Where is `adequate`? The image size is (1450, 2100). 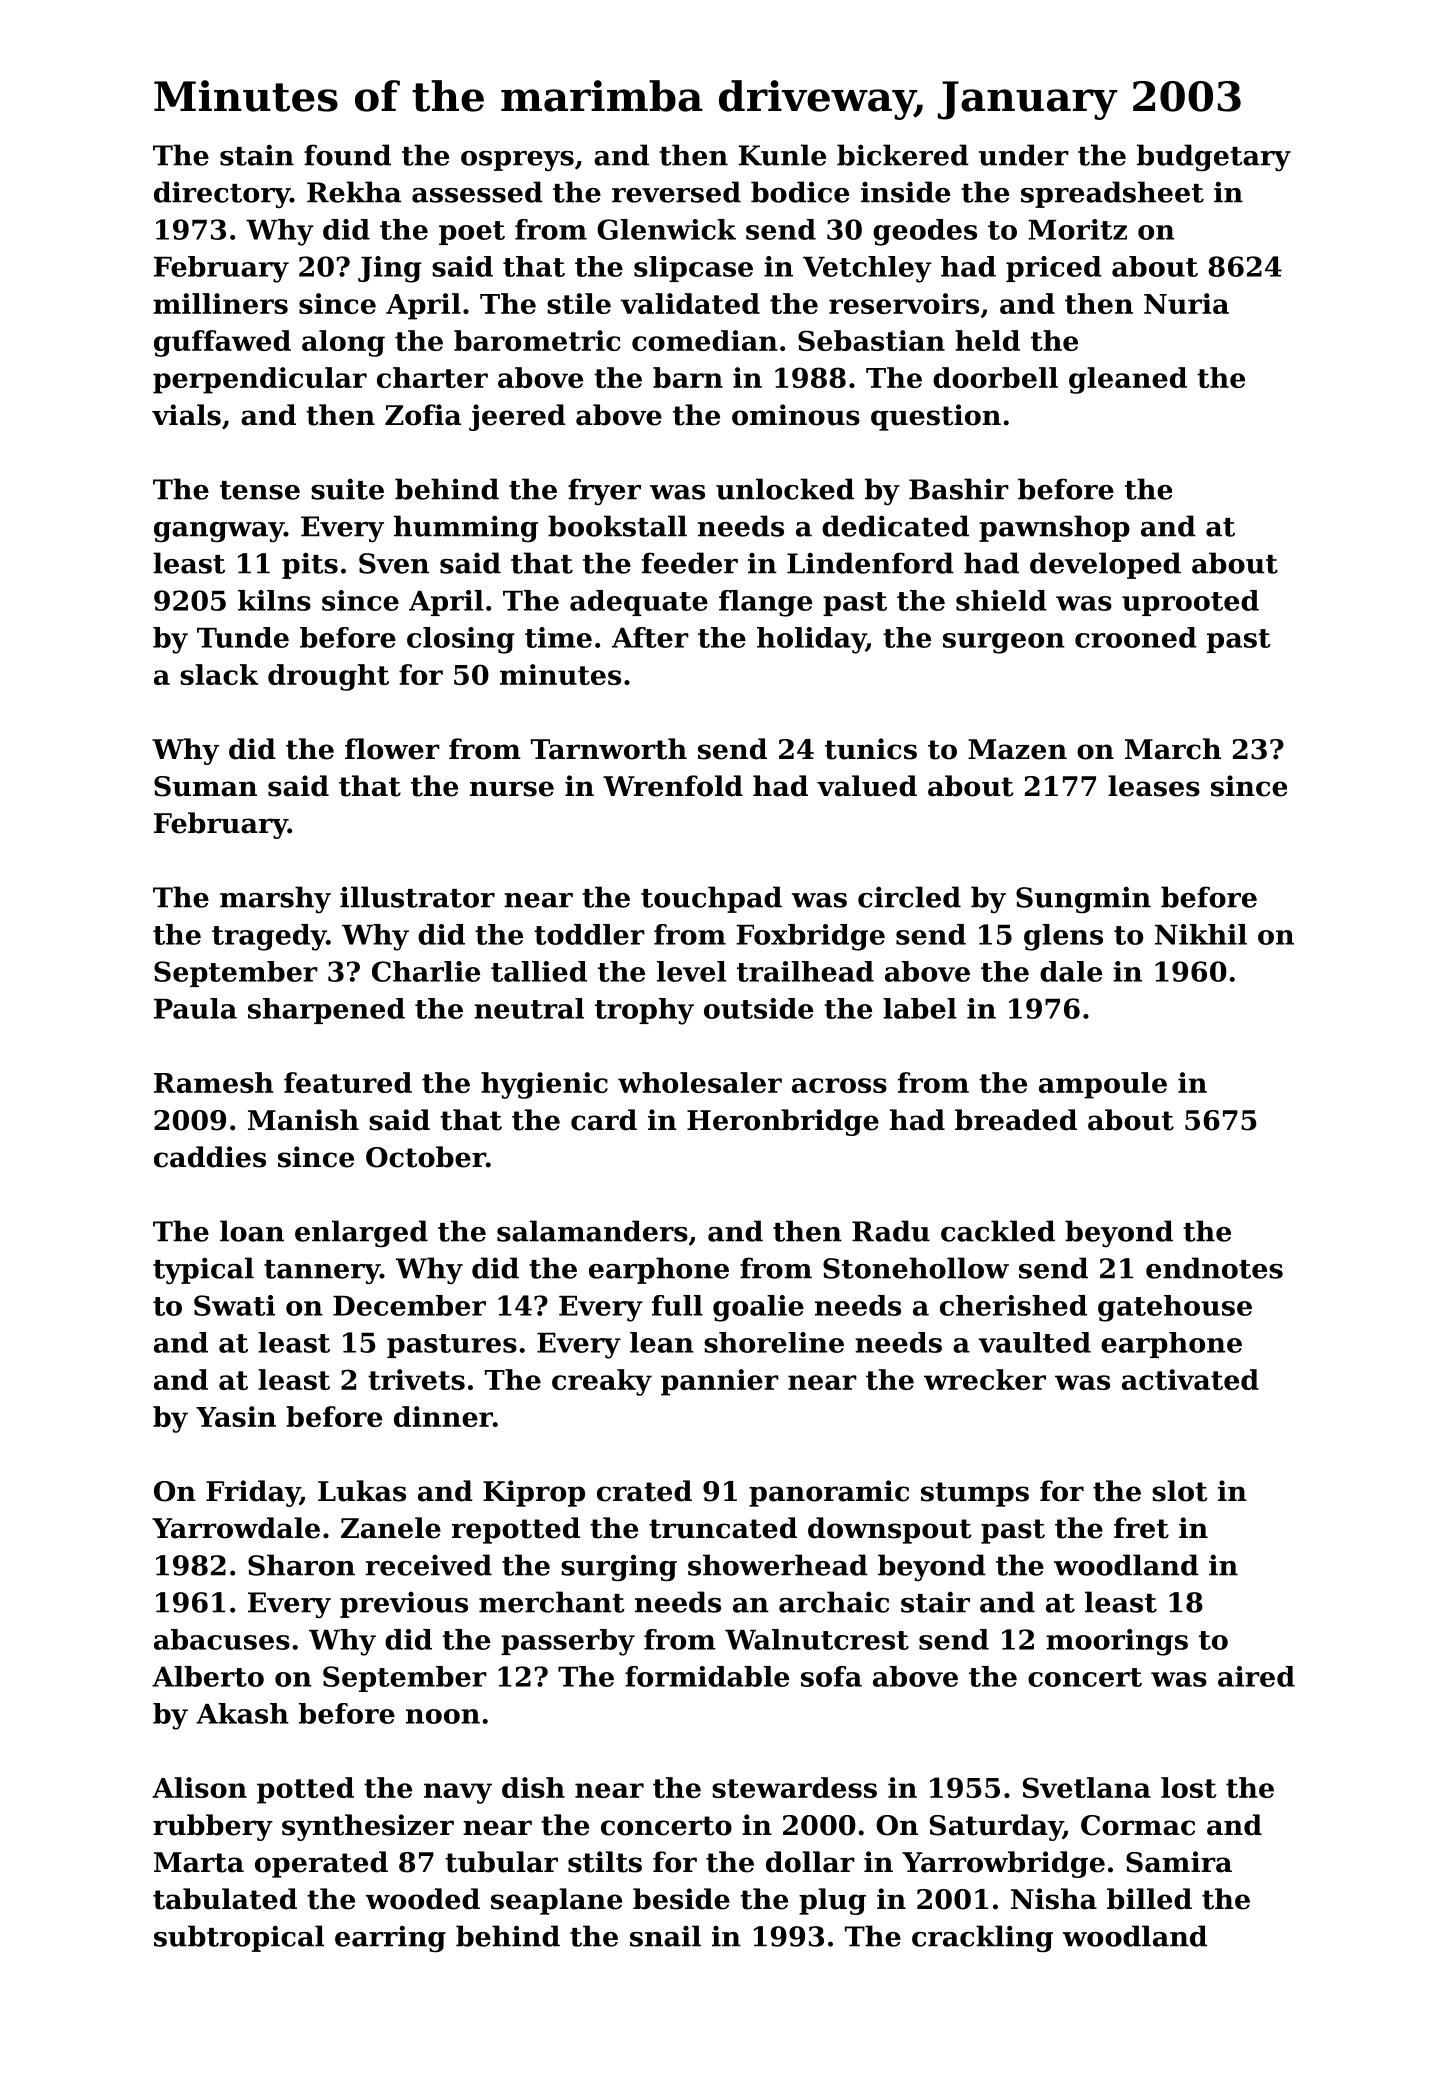
adequate is located at coordinates (639, 603).
